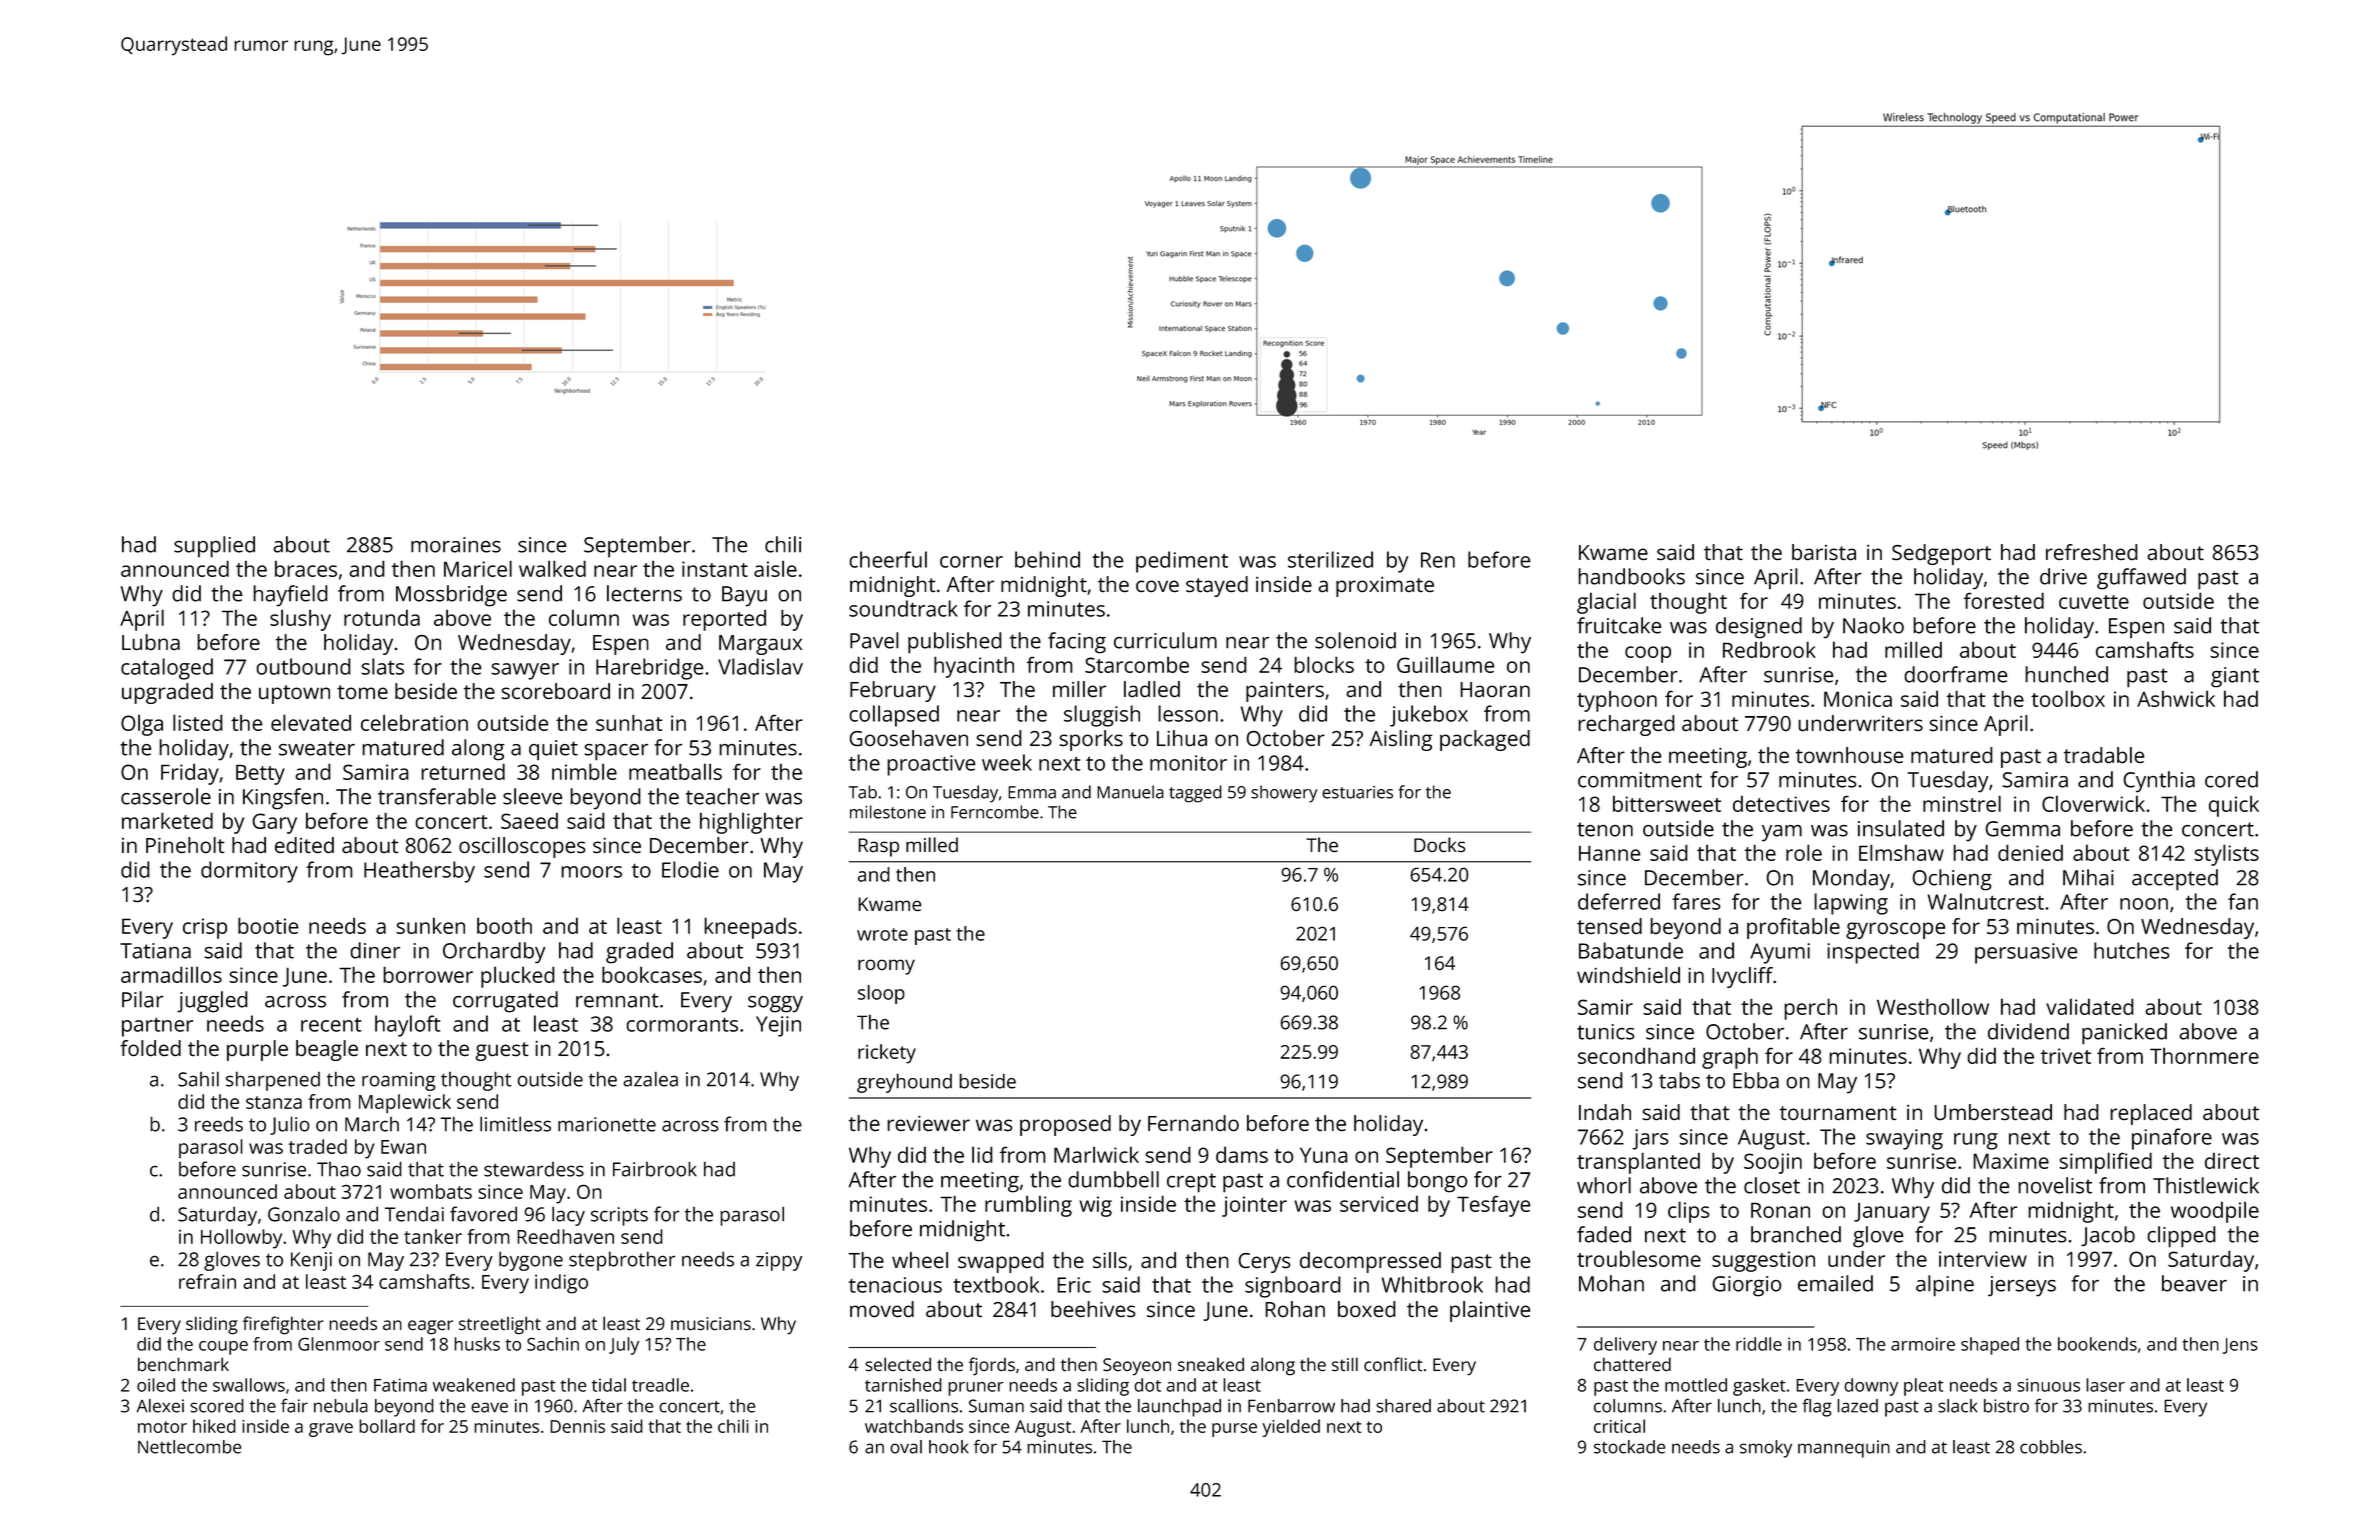  I want to click on Jacob, so click(2108, 1236).
